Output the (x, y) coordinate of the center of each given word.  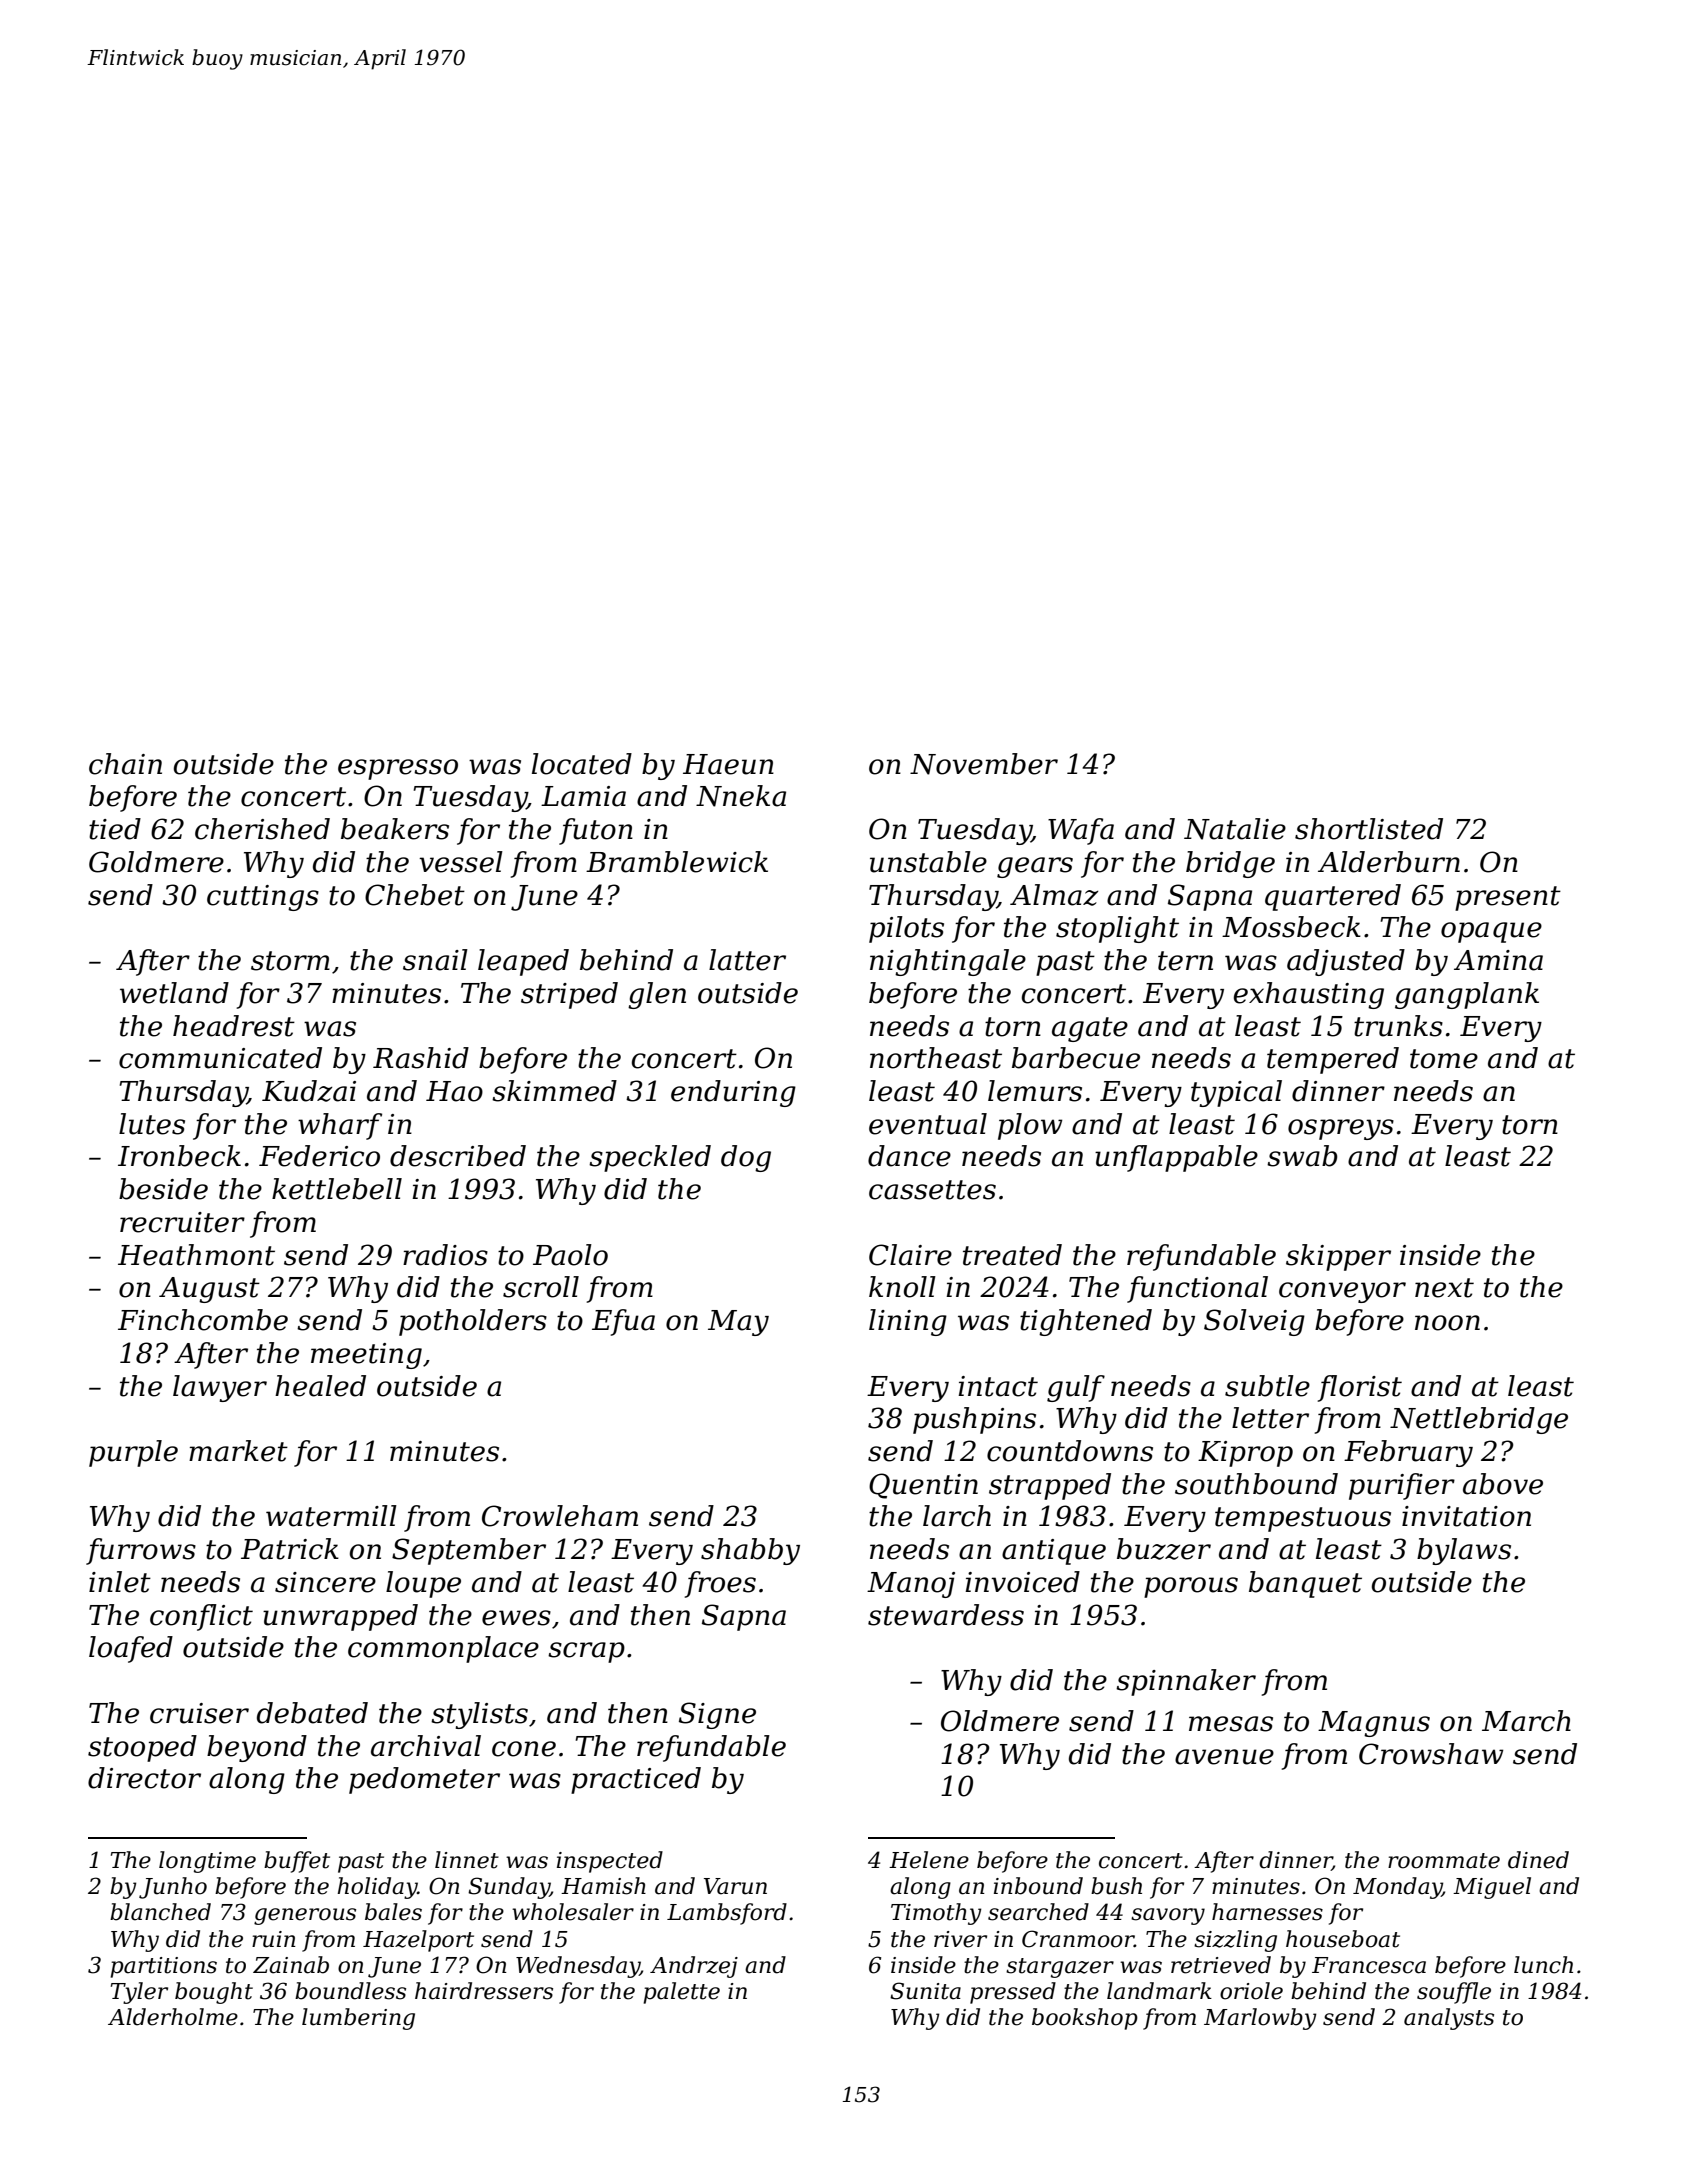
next (1444, 1288)
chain (125, 764)
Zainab (291, 1965)
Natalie (1235, 829)
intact (998, 1386)
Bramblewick (677, 862)
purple (133, 1453)
